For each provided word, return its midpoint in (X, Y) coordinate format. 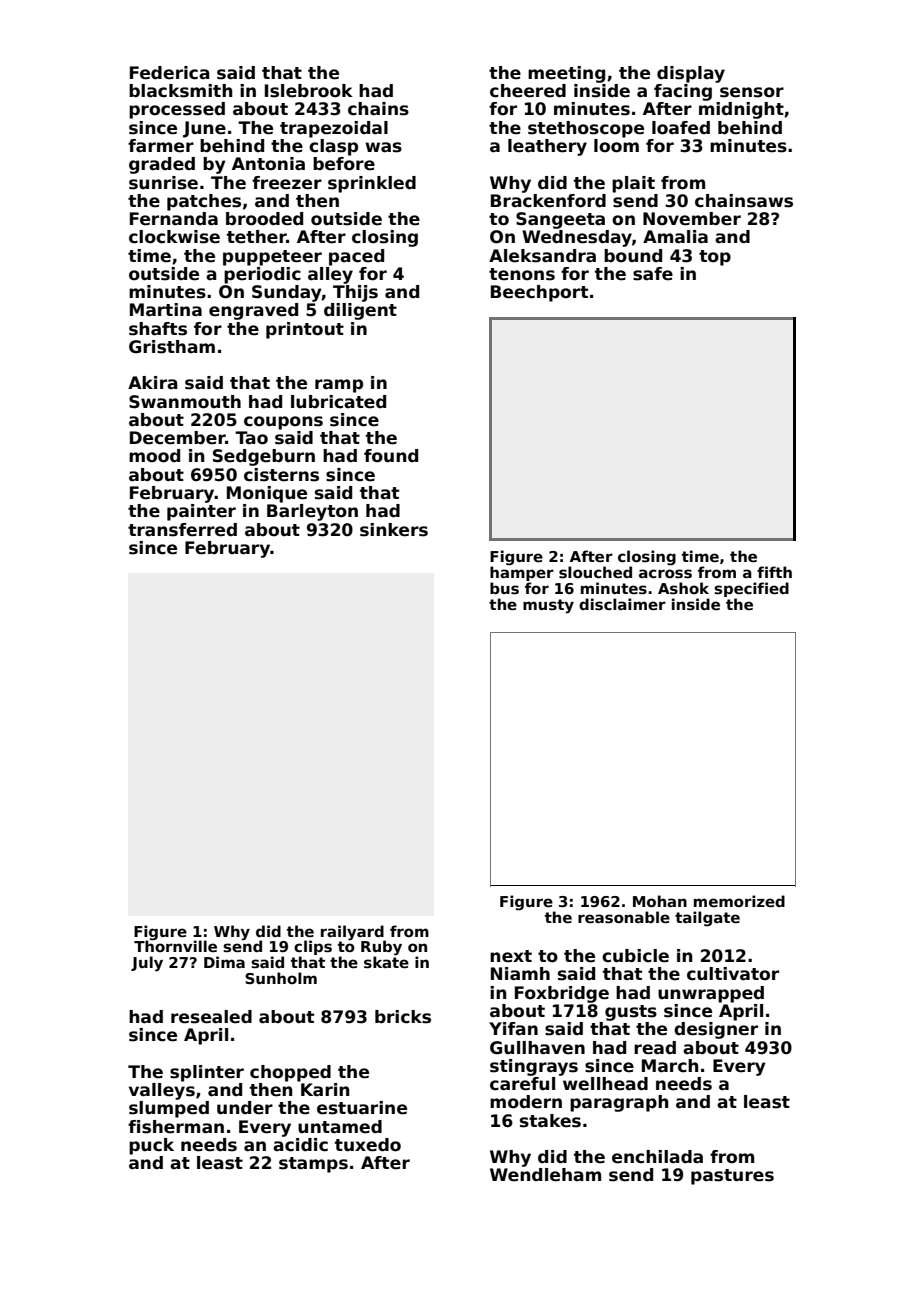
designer (716, 1030)
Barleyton (312, 512)
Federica (170, 73)
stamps (313, 1165)
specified (751, 589)
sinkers (394, 530)
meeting (566, 74)
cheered (528, 91)
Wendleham (545, 1175)
